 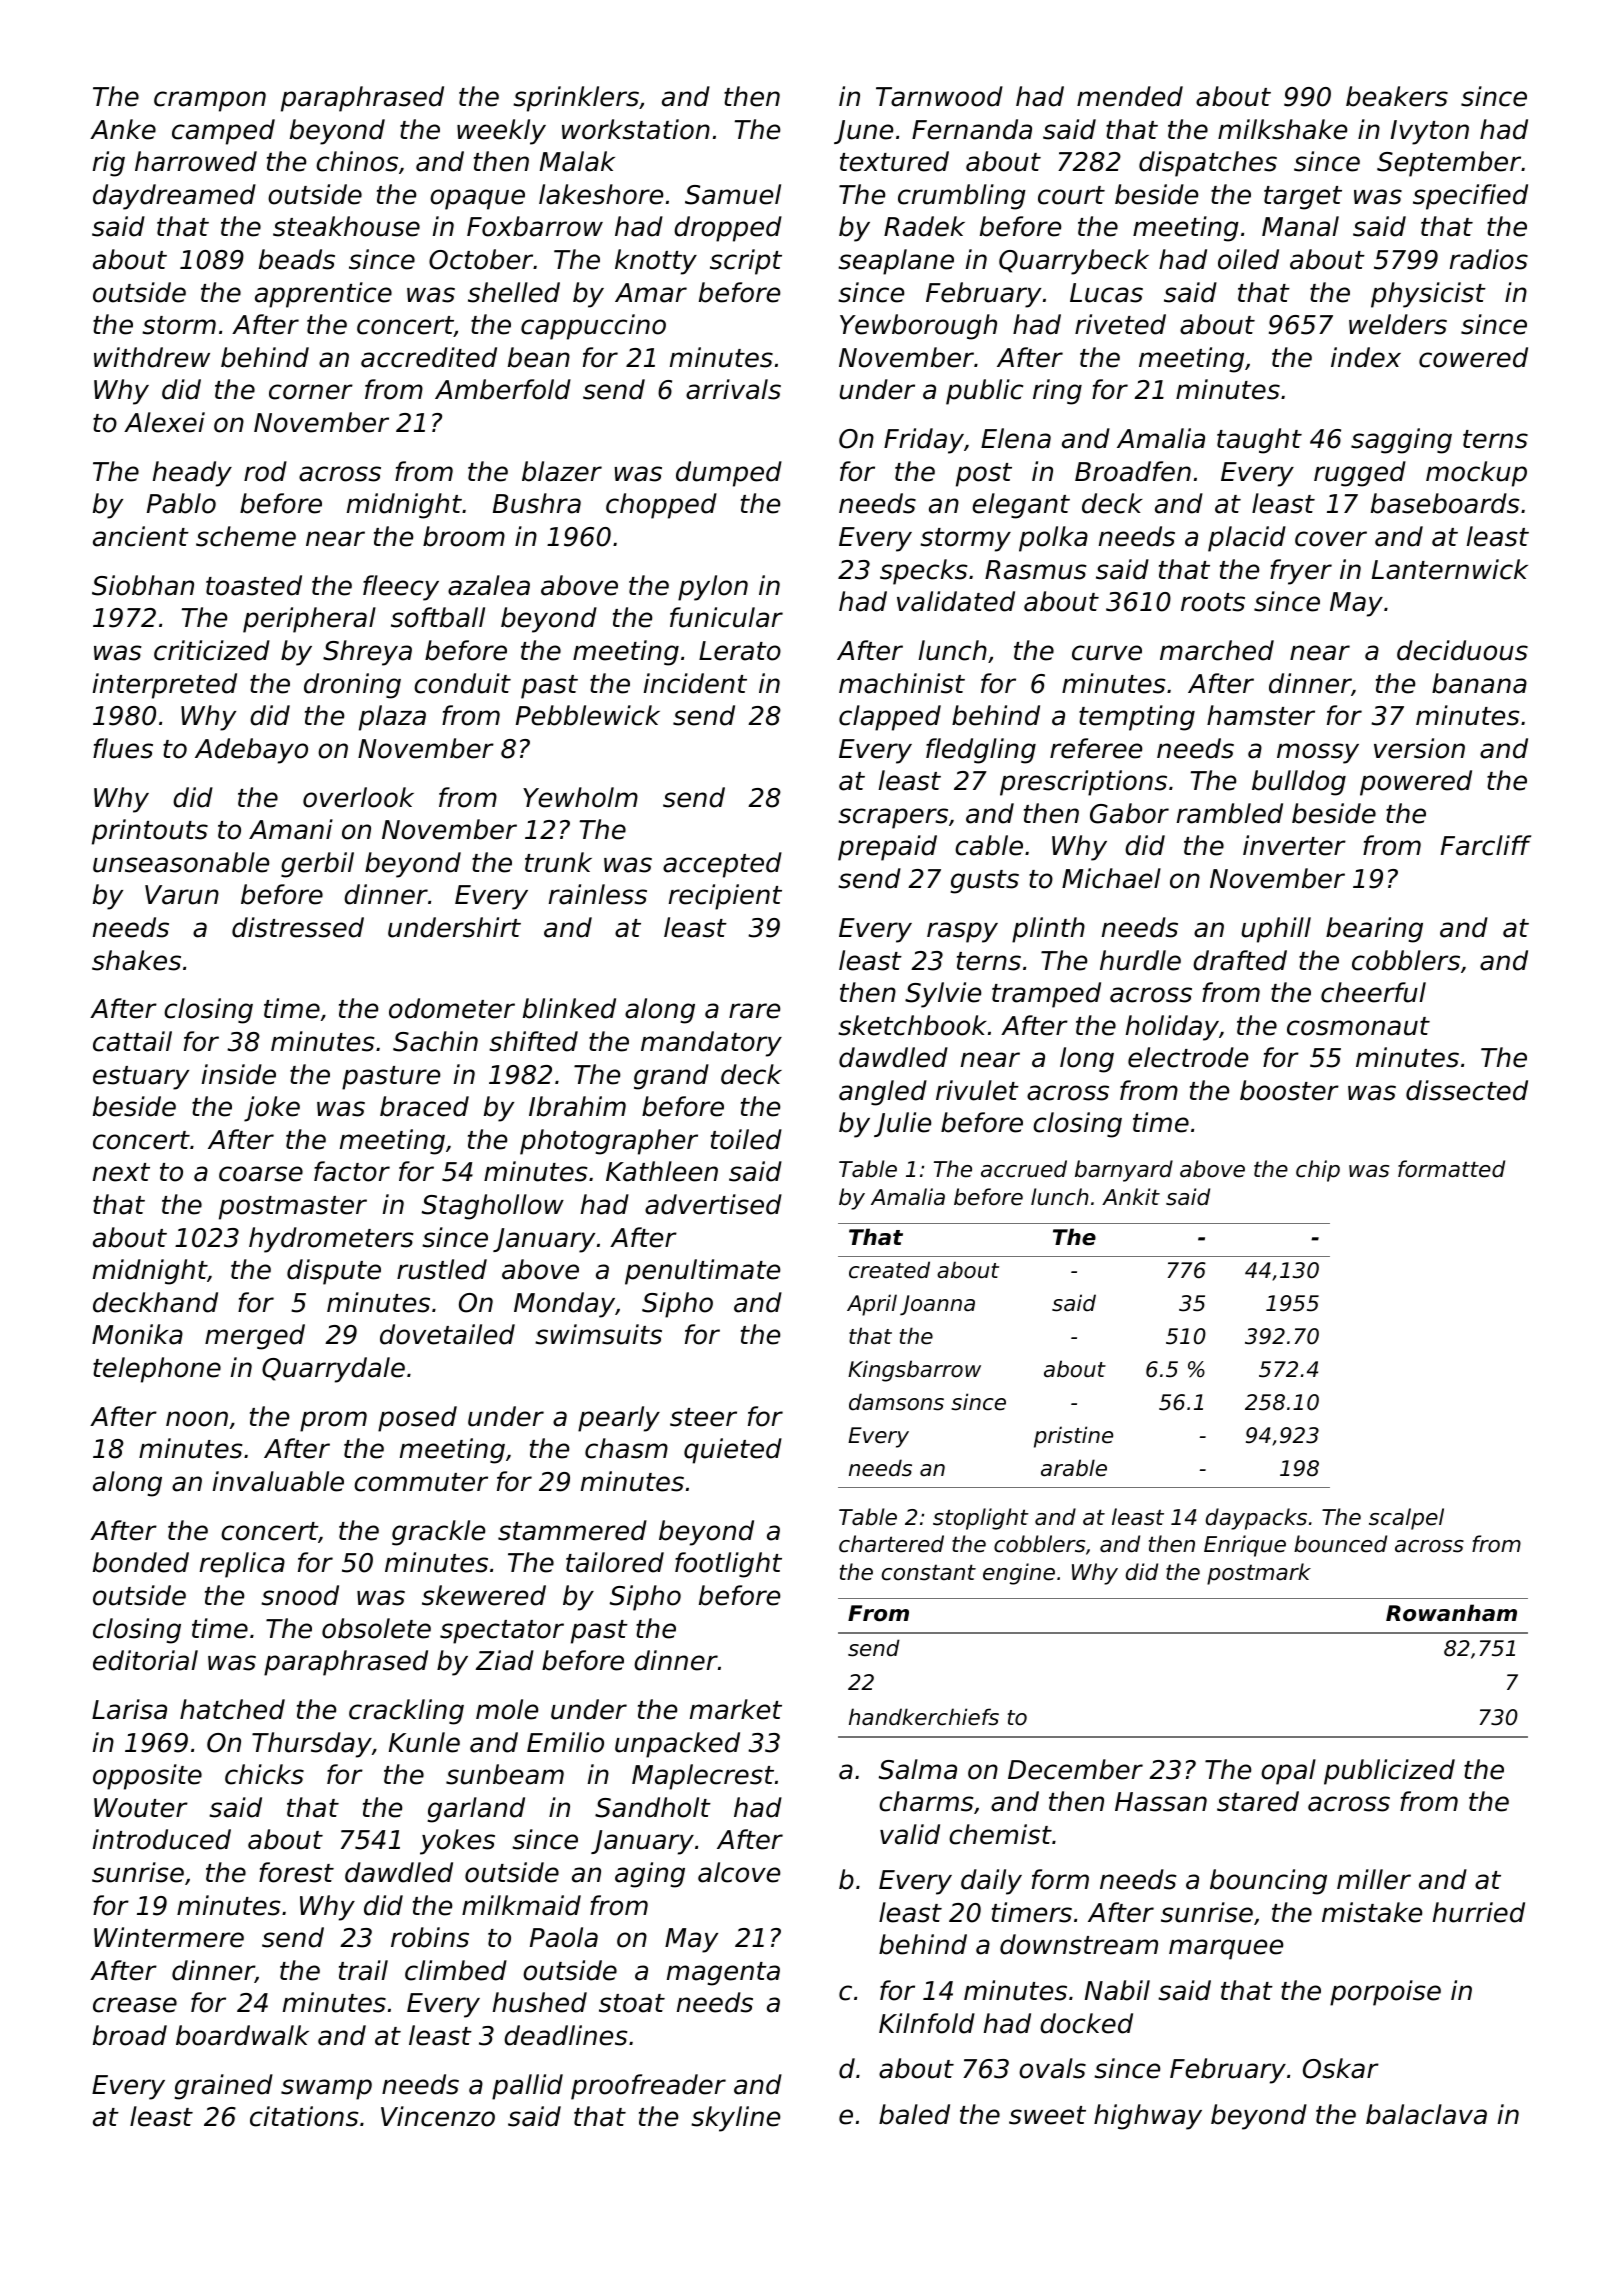 I want to click on coarse, so click(x=261, y=1174).
